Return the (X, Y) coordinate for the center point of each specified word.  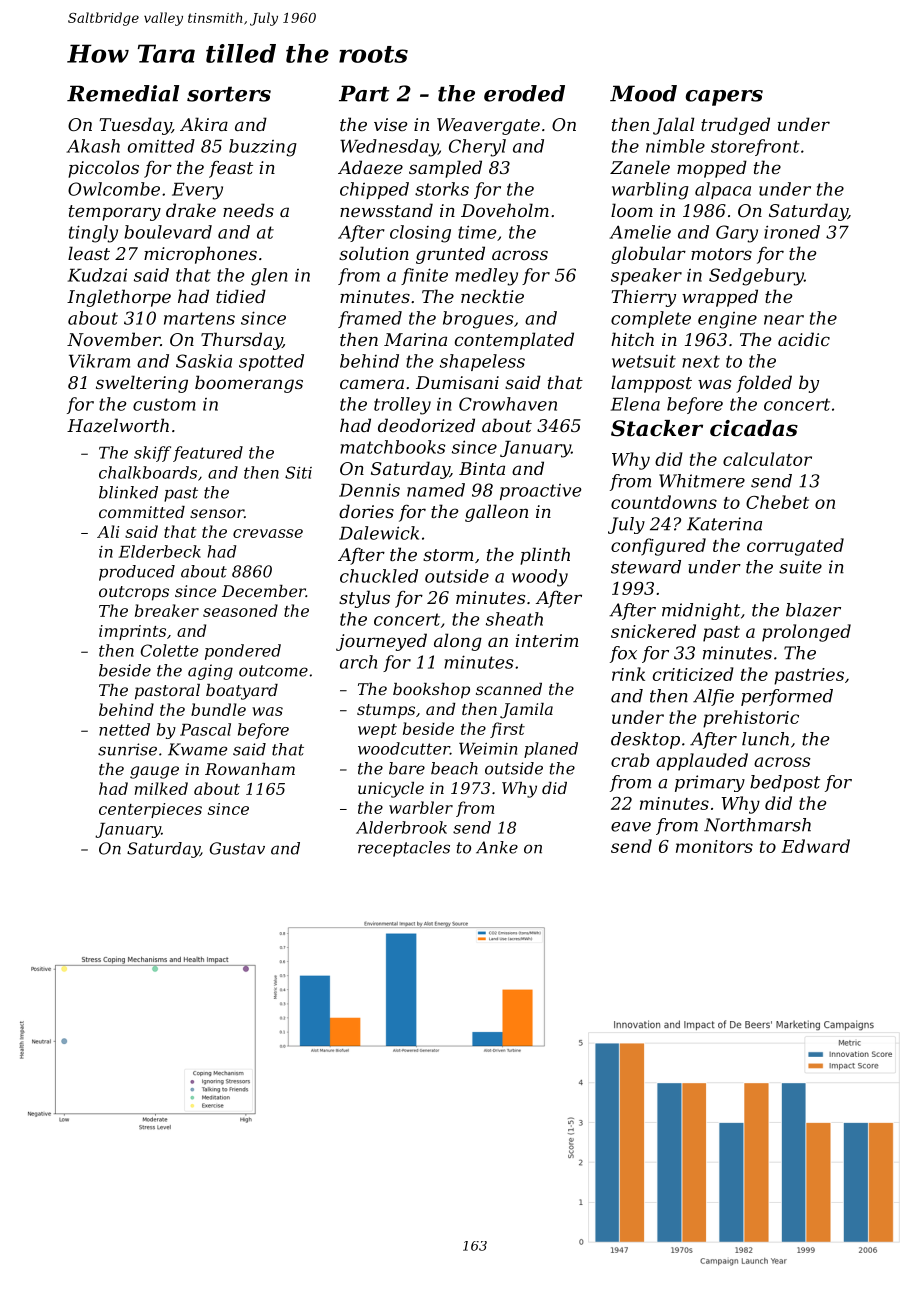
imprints (132, 632)
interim (546, 640)
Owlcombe (114, 189)
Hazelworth (118, 425)
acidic (804, 339)
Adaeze (370, 167)
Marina (415, 339)
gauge (154, 772)
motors (721, 254)
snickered (653, 631)
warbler (421, 807)
